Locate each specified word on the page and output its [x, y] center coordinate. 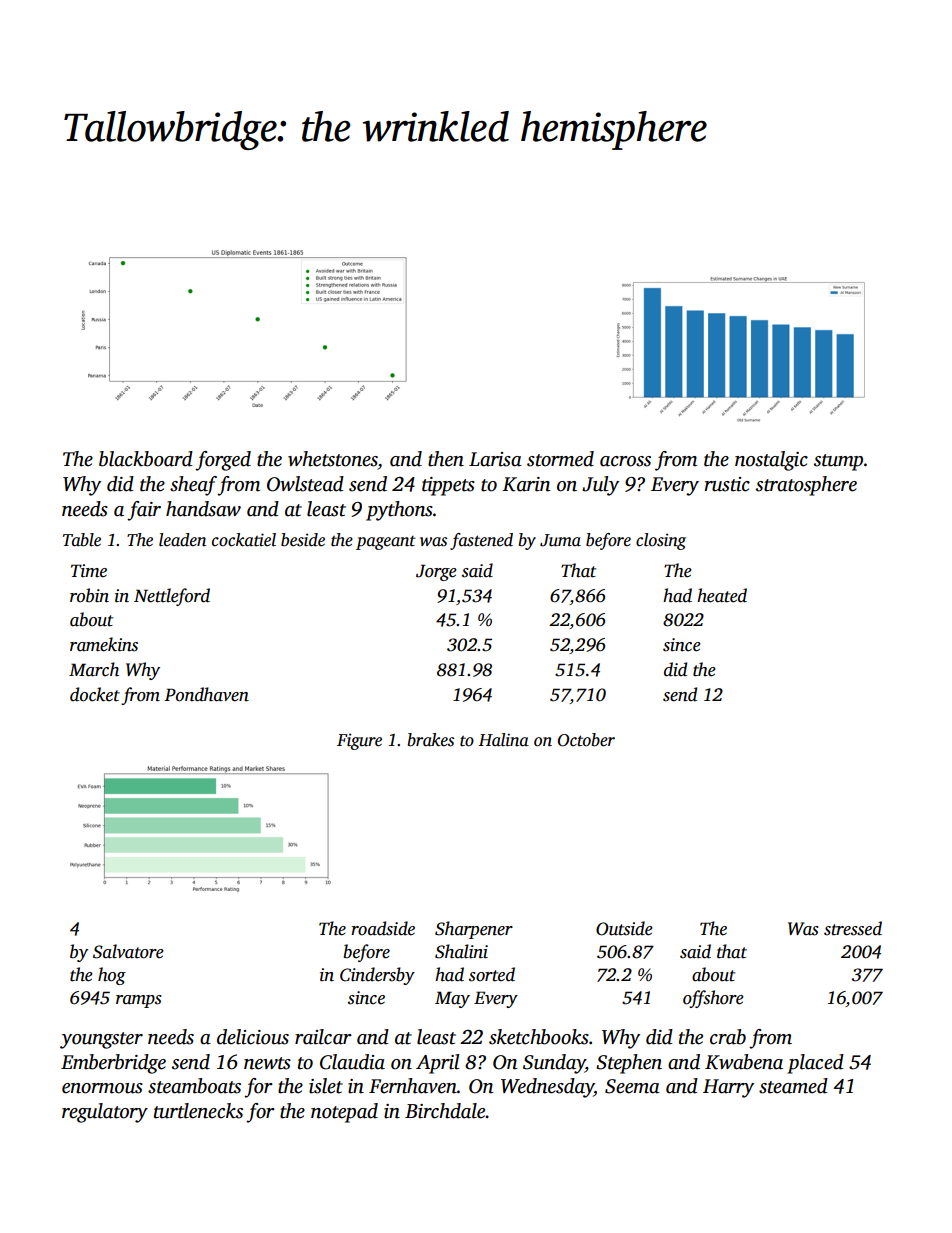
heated [722, 595]
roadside [383, 928]
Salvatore [128, 951]
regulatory [105, 1113]
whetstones [333, 459]
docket [95, 694]
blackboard [146, 459]
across [625, 461]
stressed [853, 928]
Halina [503, 740]
